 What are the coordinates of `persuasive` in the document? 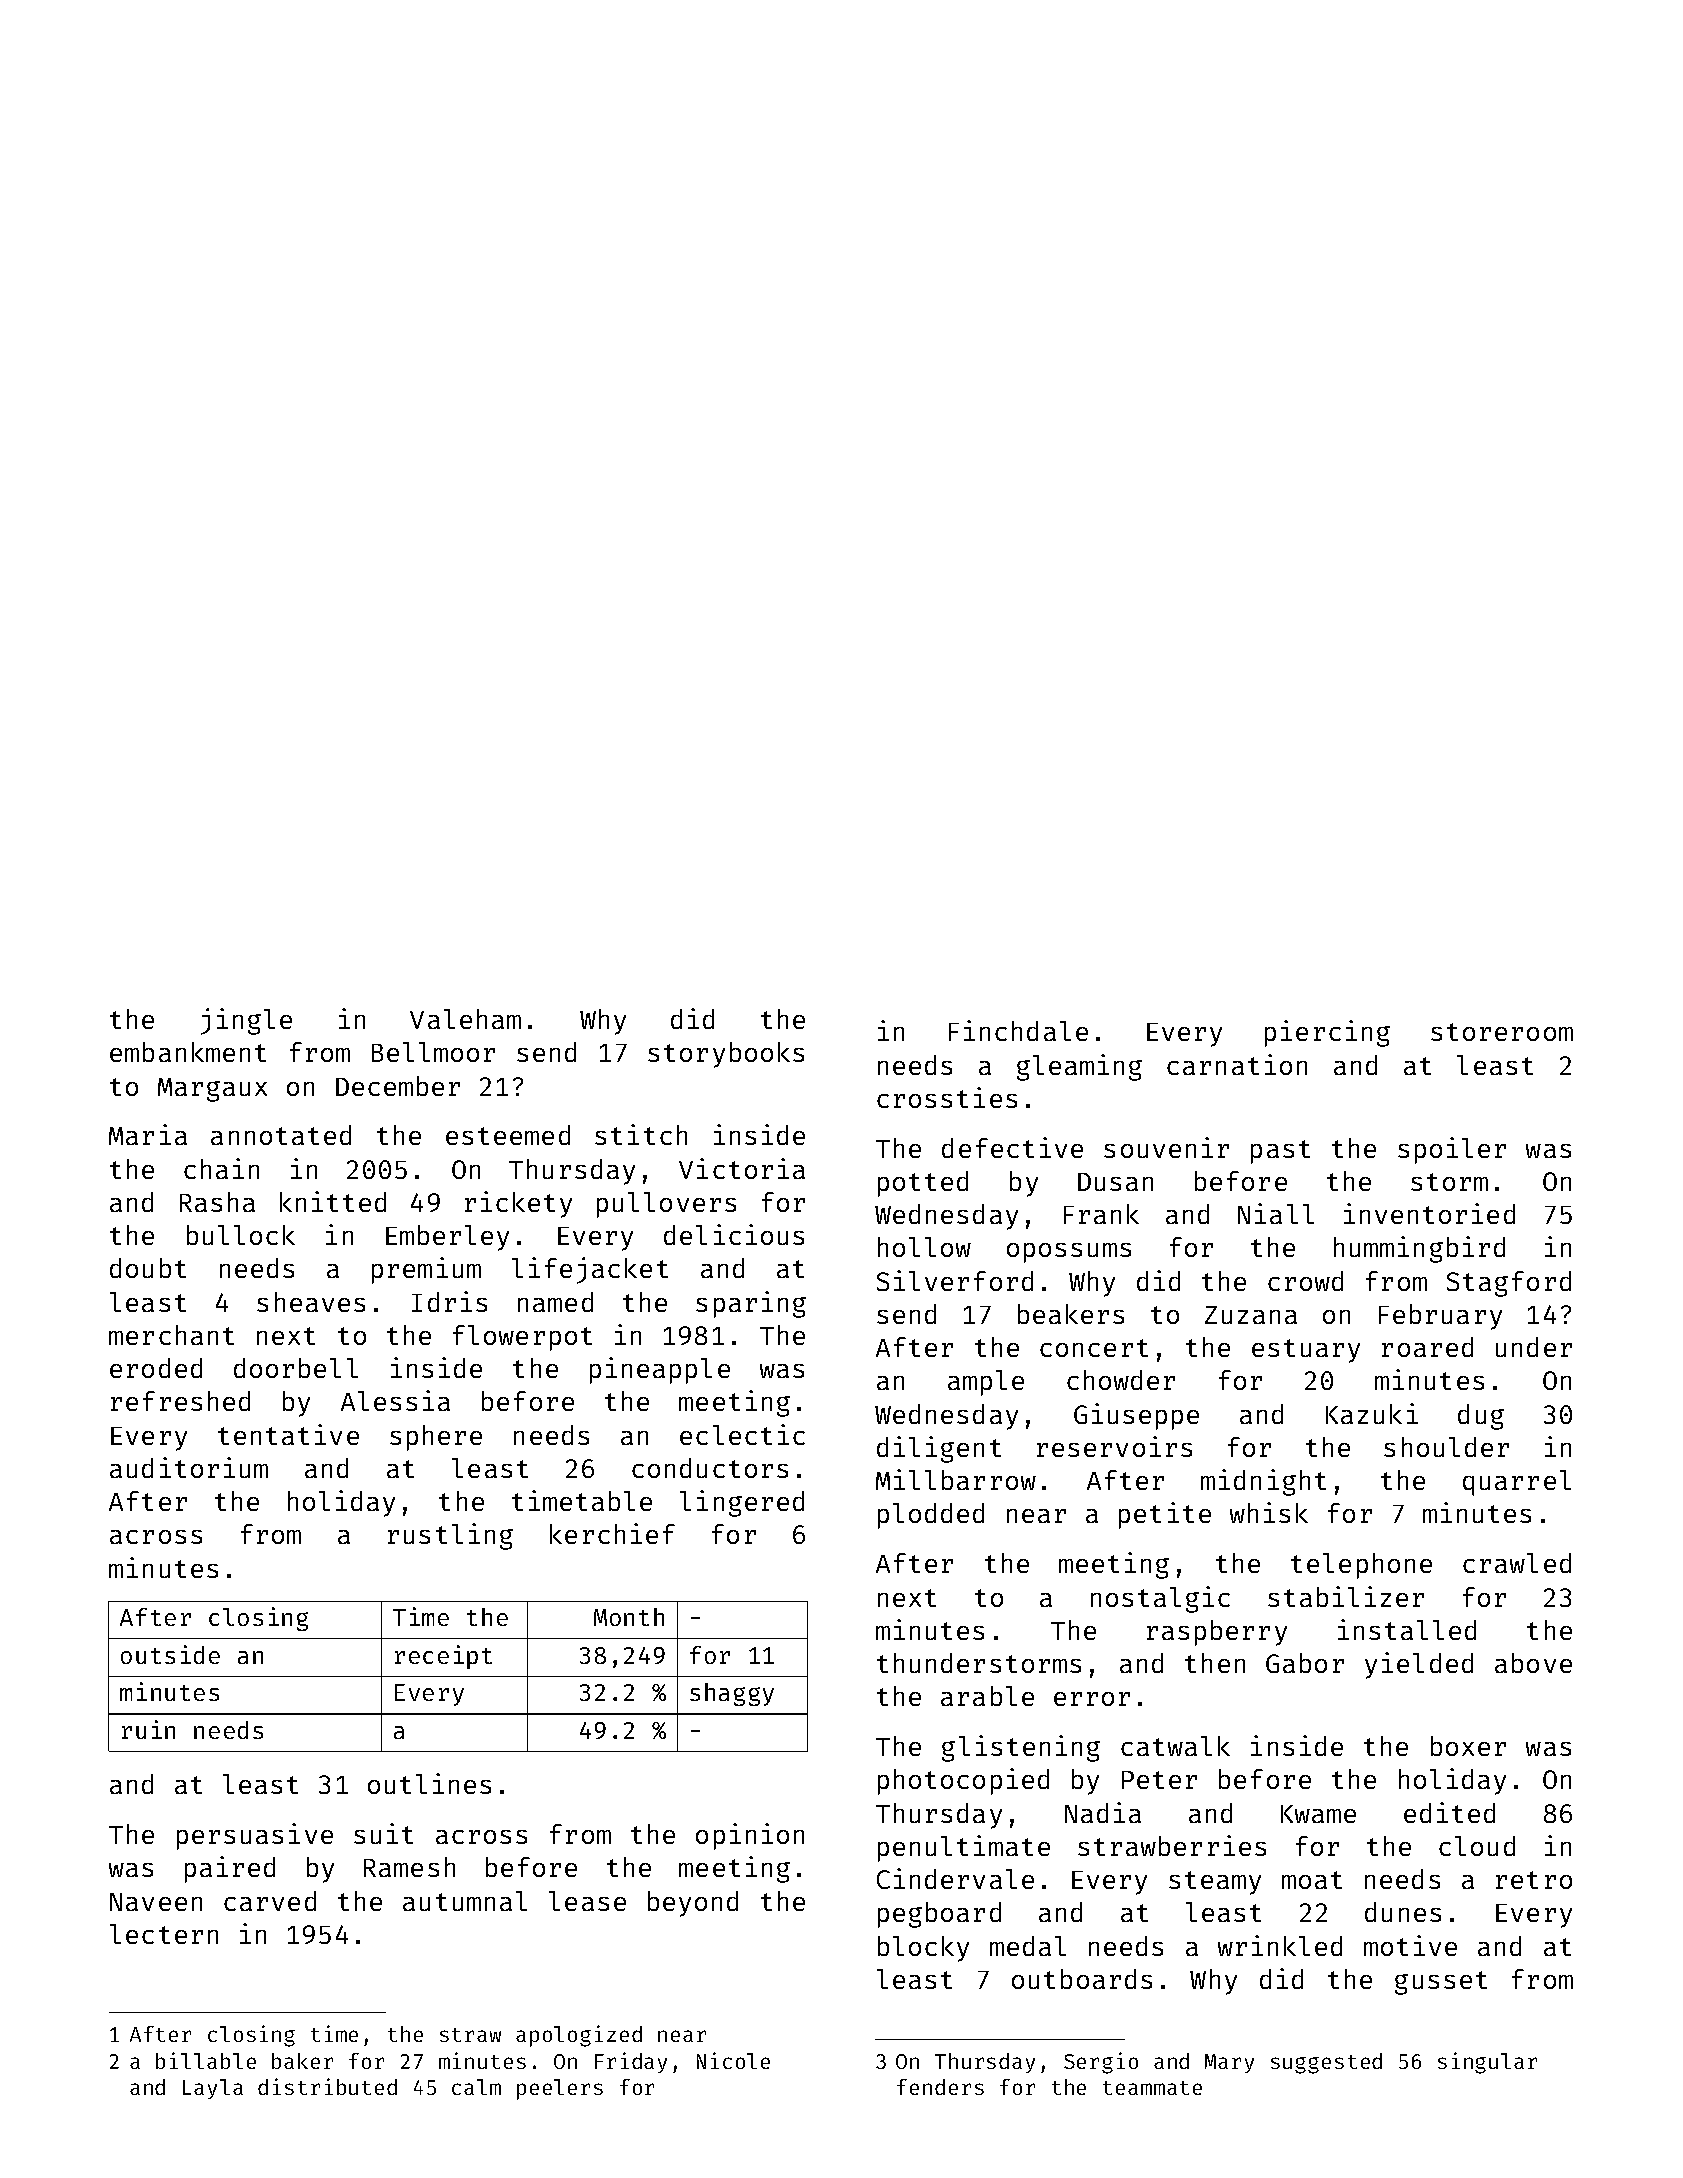 It's located at (255, 1836).
